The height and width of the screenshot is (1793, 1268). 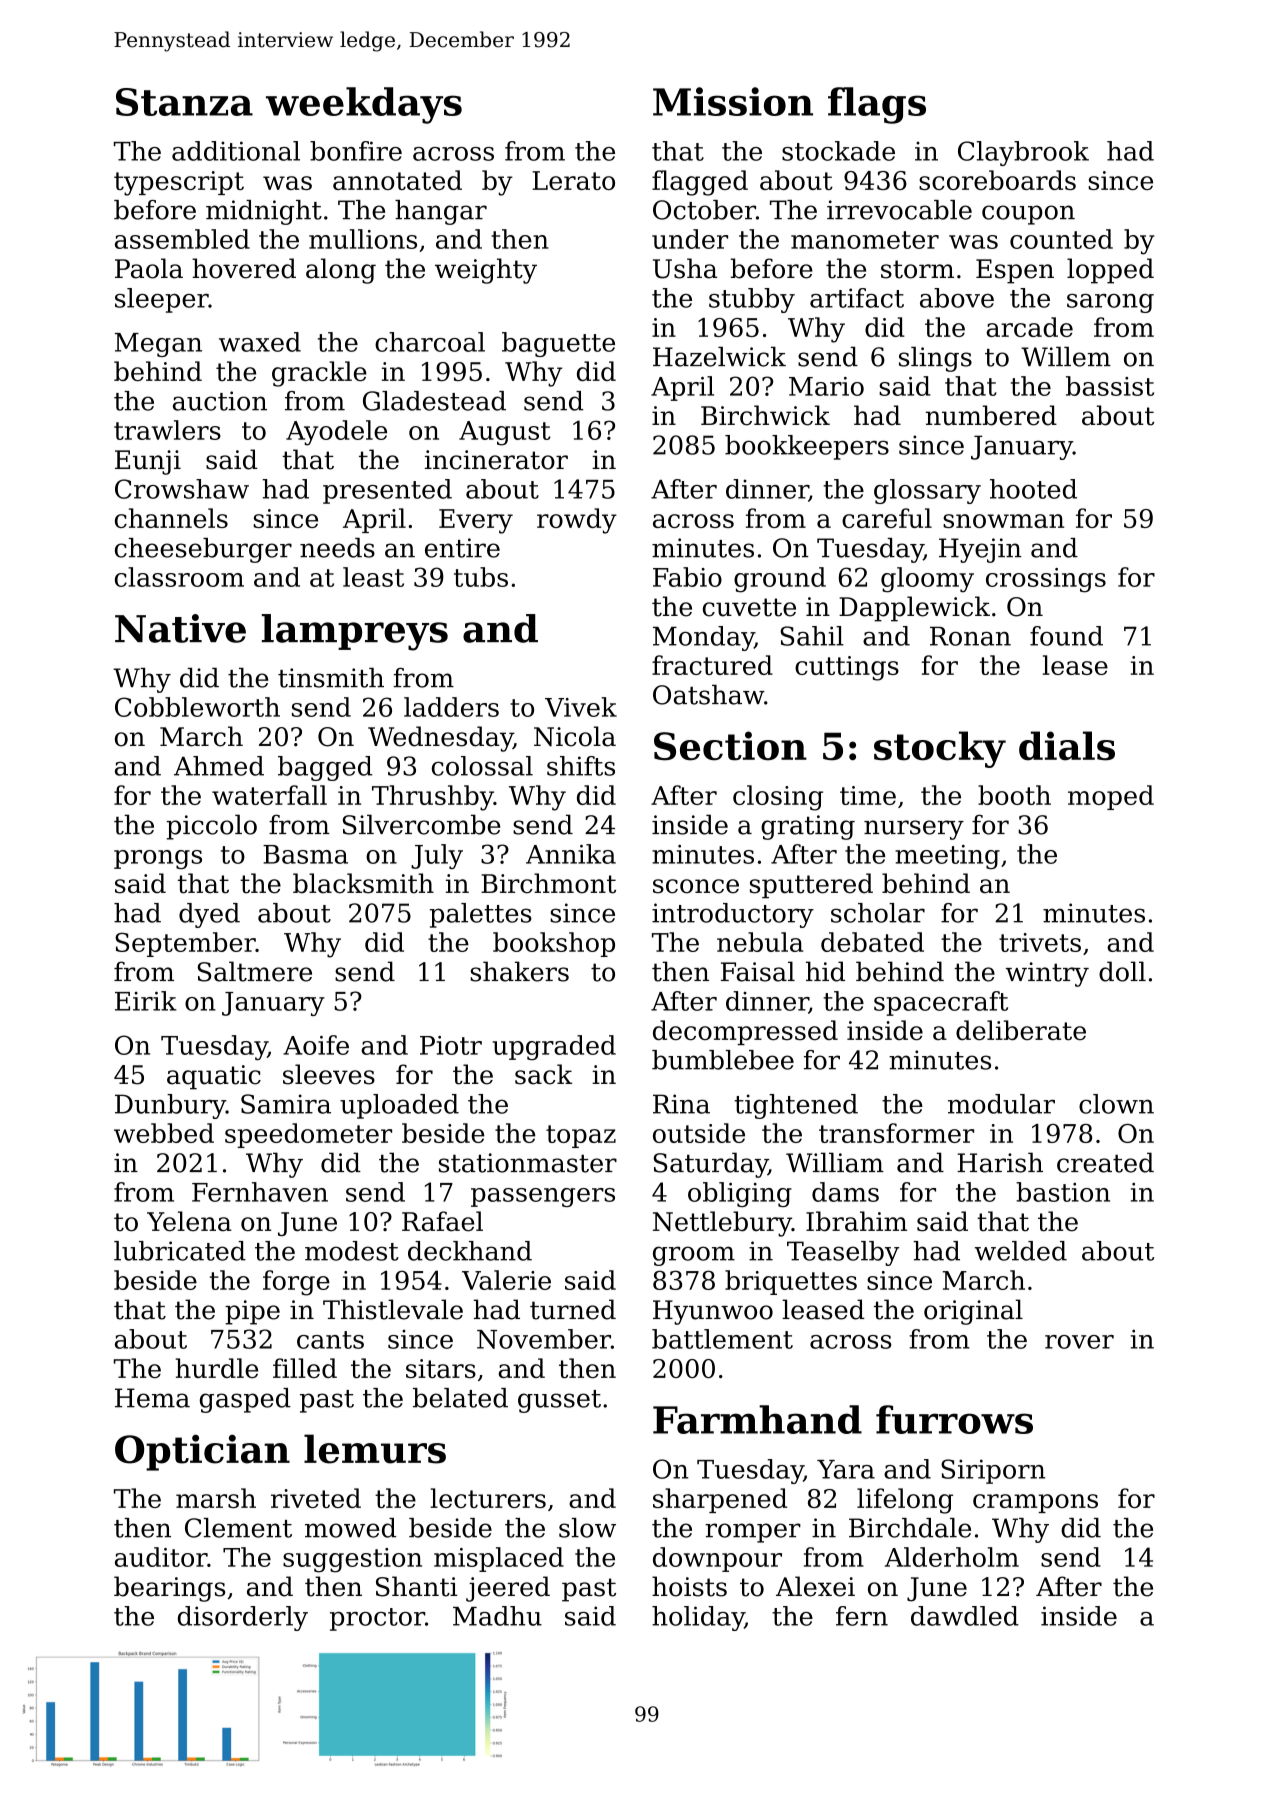 What do you see at coordinates (264, 212) in the screenshot?
I see `midnight` at bounding box center [264, 212].
